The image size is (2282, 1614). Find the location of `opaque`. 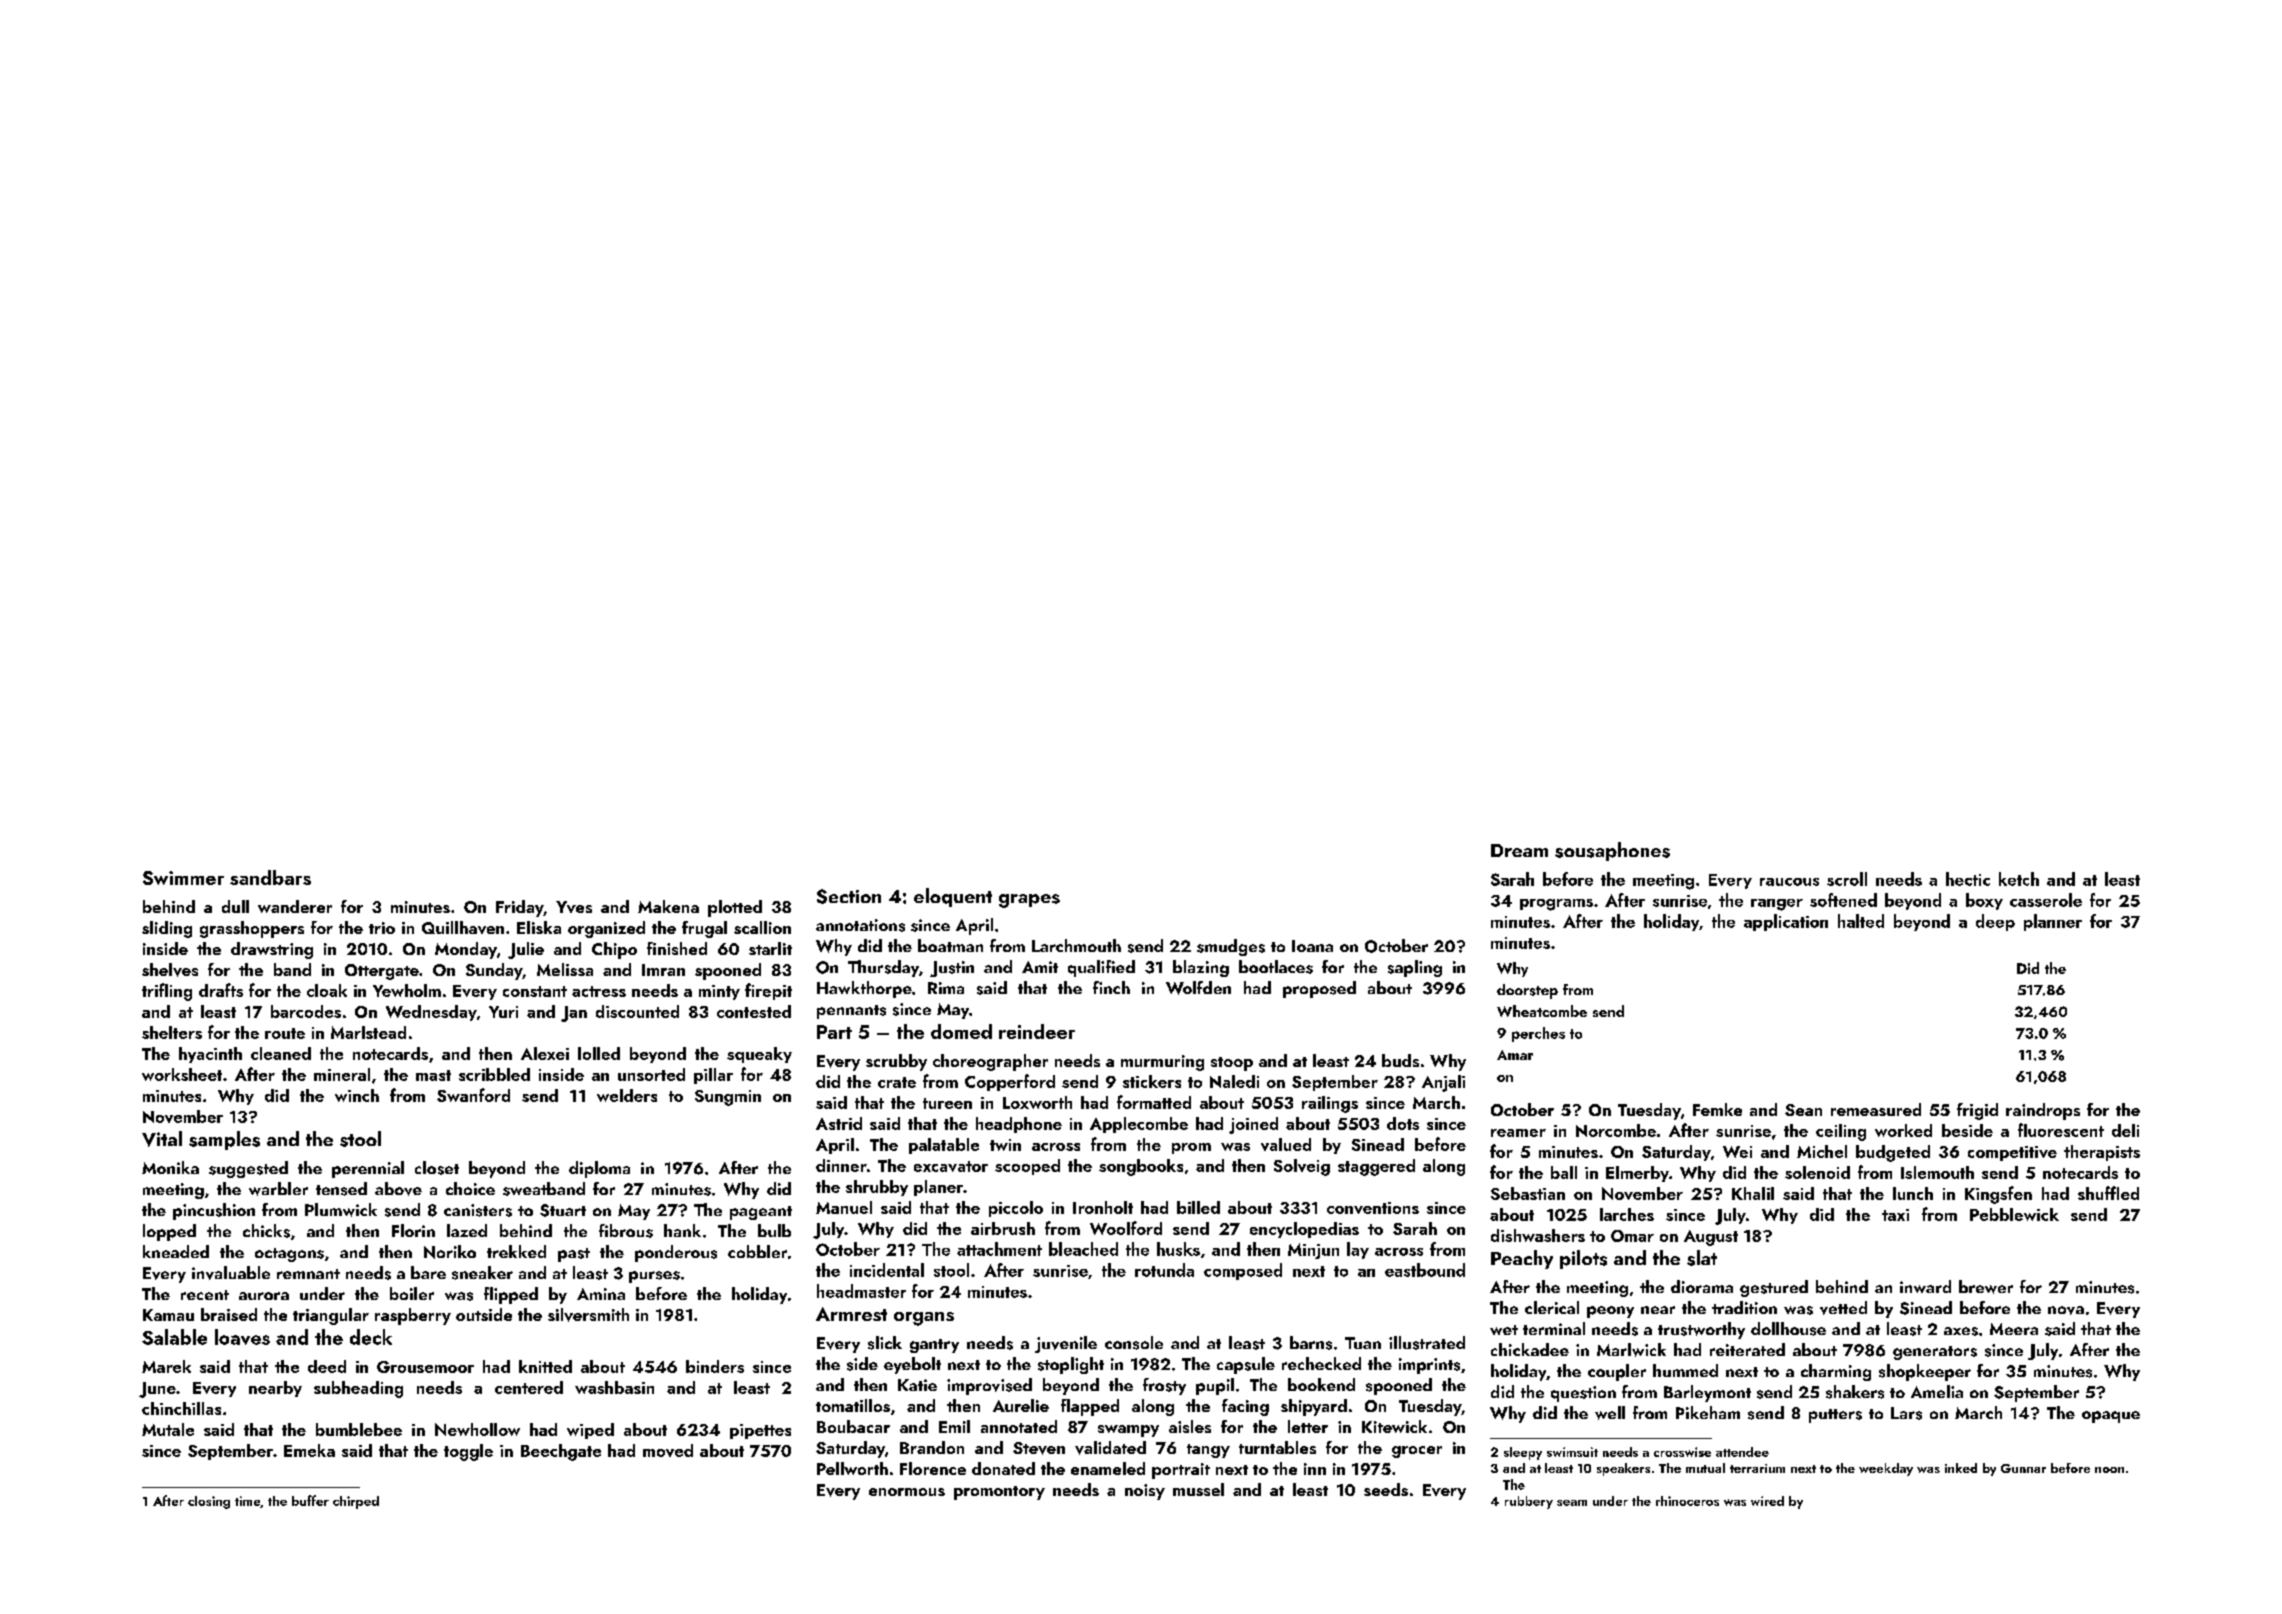

opaque is located at coordinates (2111, 1417).
